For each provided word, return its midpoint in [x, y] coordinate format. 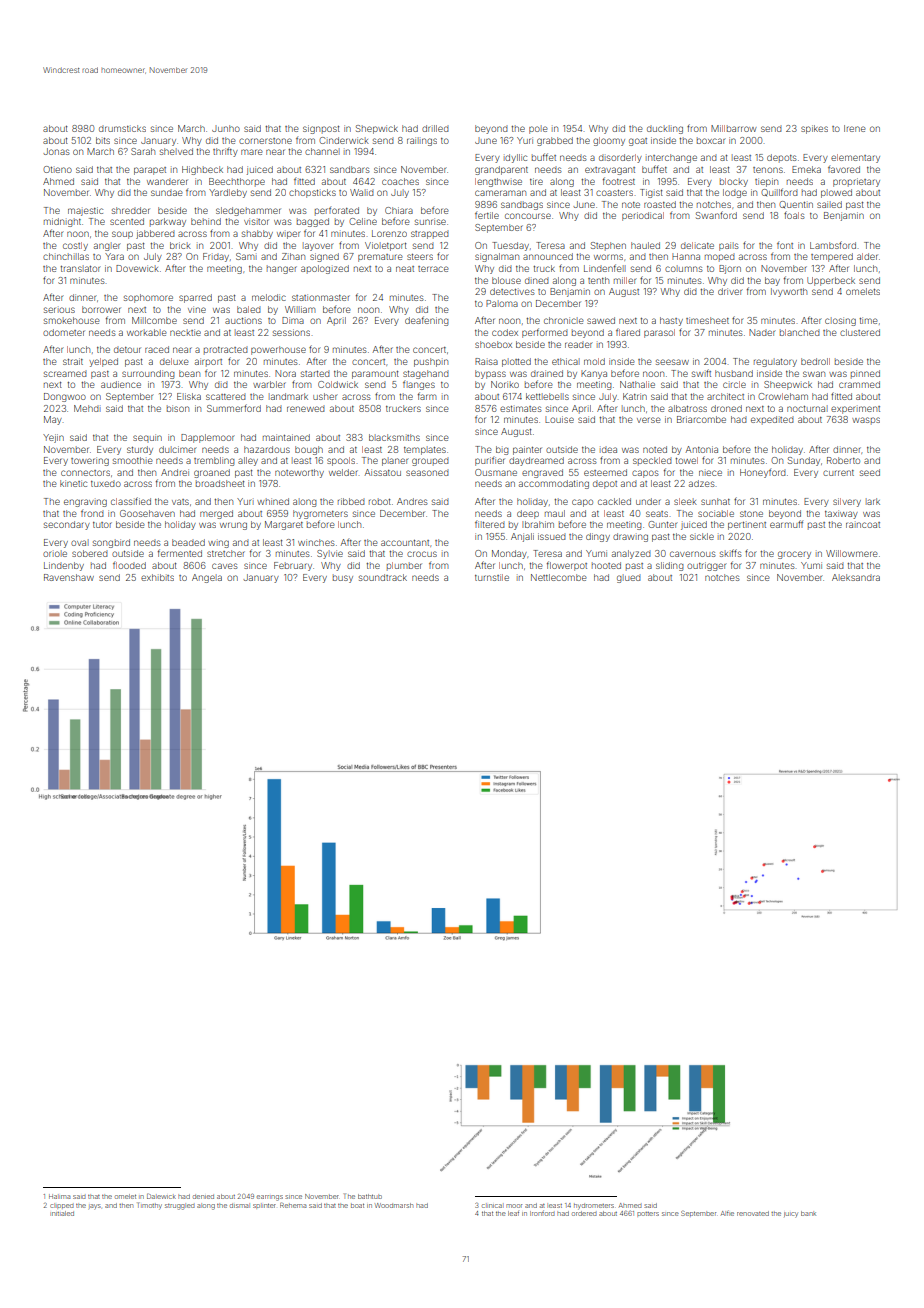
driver [730, 291]
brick [180, 245]
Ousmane [496, 472]
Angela [207, 578]
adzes [702, 483]
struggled [179, 1206]
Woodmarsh [394, 1205]
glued [629, 578]
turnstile [492, 577]
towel [686, 460]
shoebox [493, 344]
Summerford [234, 408]
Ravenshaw [69, 577]
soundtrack [383, 577]
